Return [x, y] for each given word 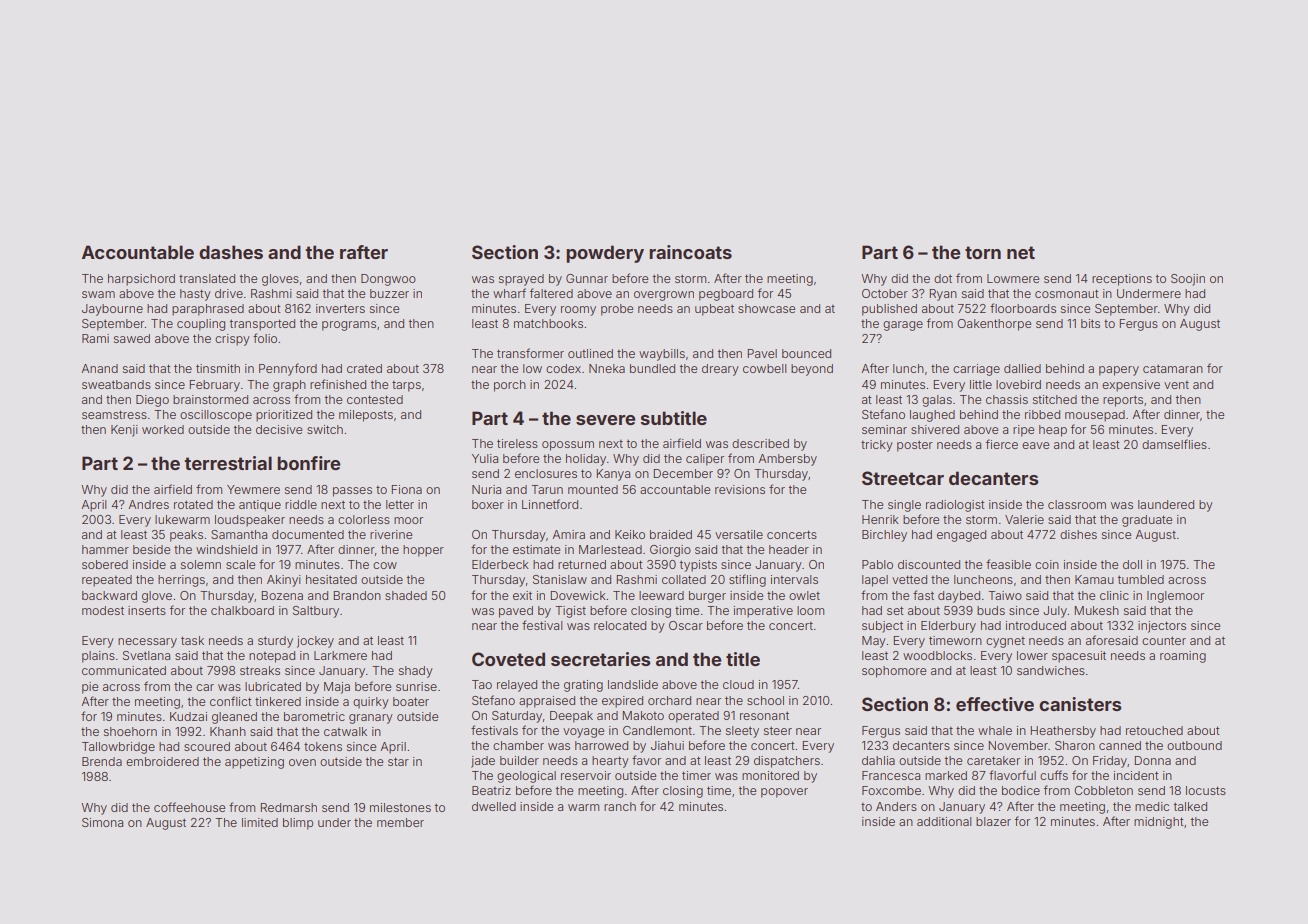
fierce [1002, 444]
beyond [812, 370]
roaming [1183, 657]
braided [671, 534]
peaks [186, 536]
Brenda [102, 761]
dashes [231, 252]
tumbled [1141, 579]
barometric [314, 716]
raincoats [690, 252]
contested [375, 399]
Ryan [943, 295]
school [765, 700]
